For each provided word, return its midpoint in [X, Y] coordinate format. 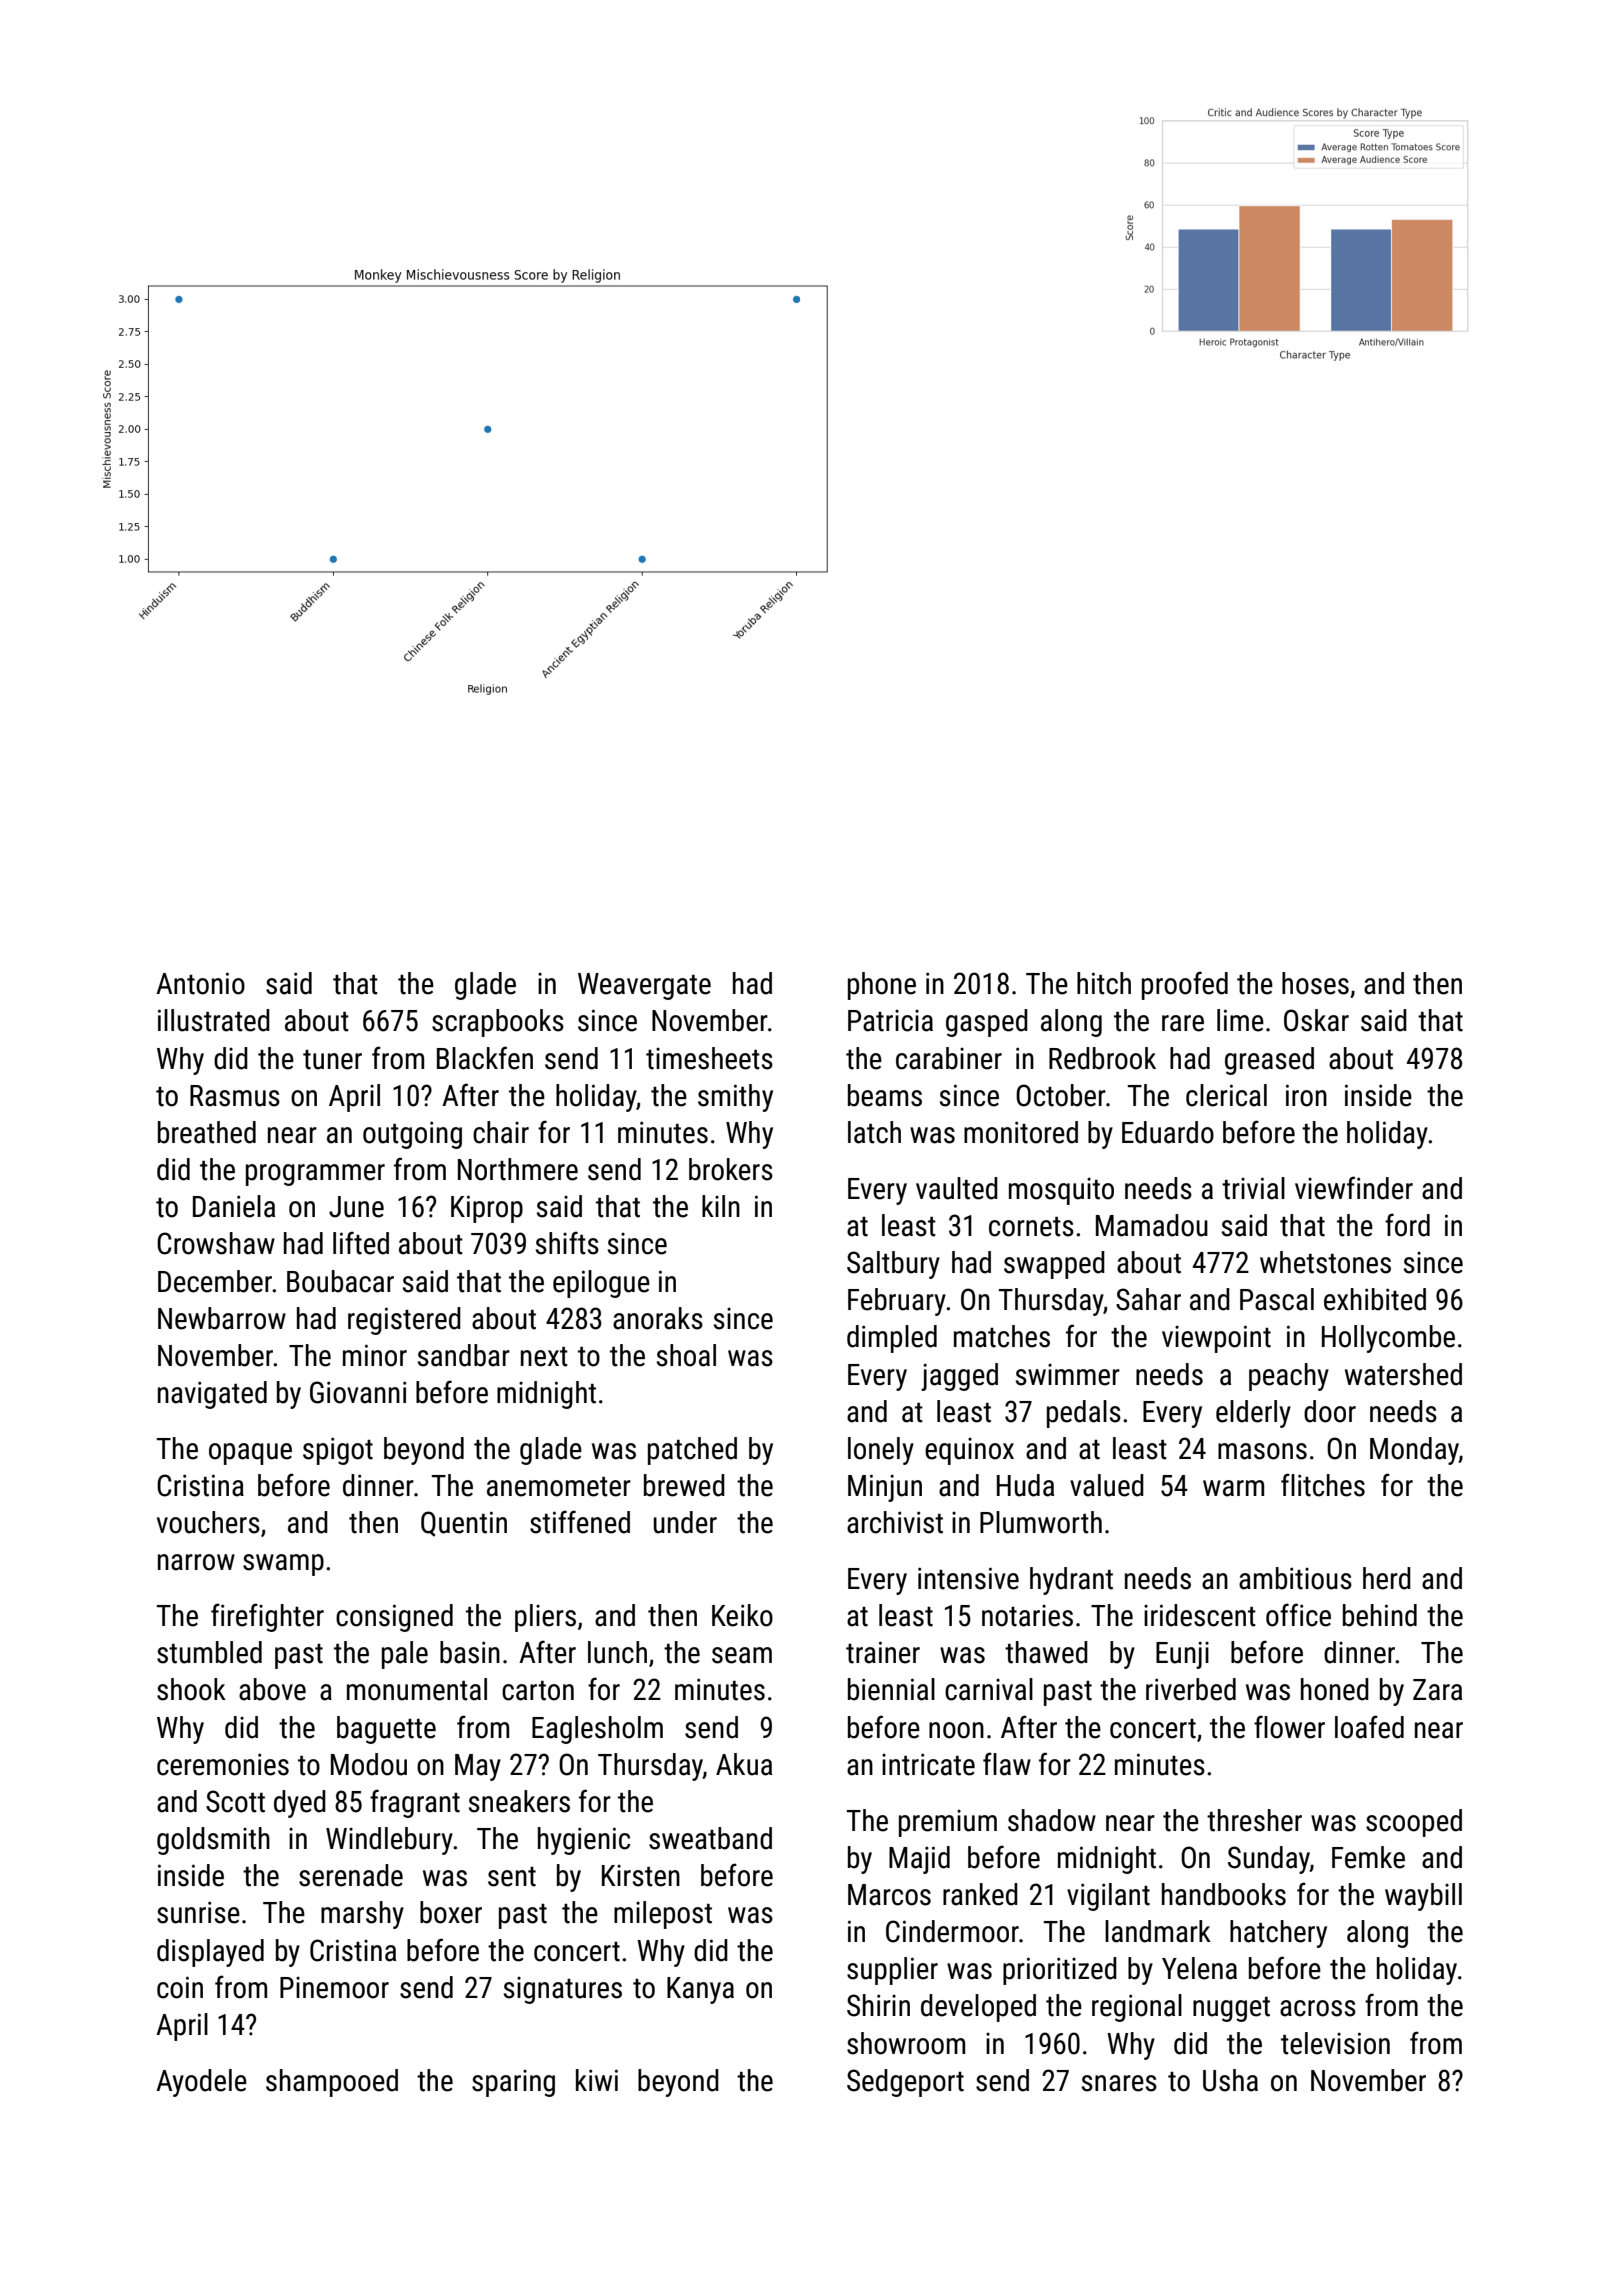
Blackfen [485, 1058]
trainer [883, 1652]
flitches [1323, 1485]
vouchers [208, 1522]
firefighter [267, 1617]
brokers [731, 1169]
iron [1306, 1095]
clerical [1226, 1095]
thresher [1254, 1820]
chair [501, 1132]
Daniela [234, 1206]
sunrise [198, 1912]
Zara [1437, 1690]
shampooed [332, 2083]
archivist [895, 1522]
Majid [919, 1860]
